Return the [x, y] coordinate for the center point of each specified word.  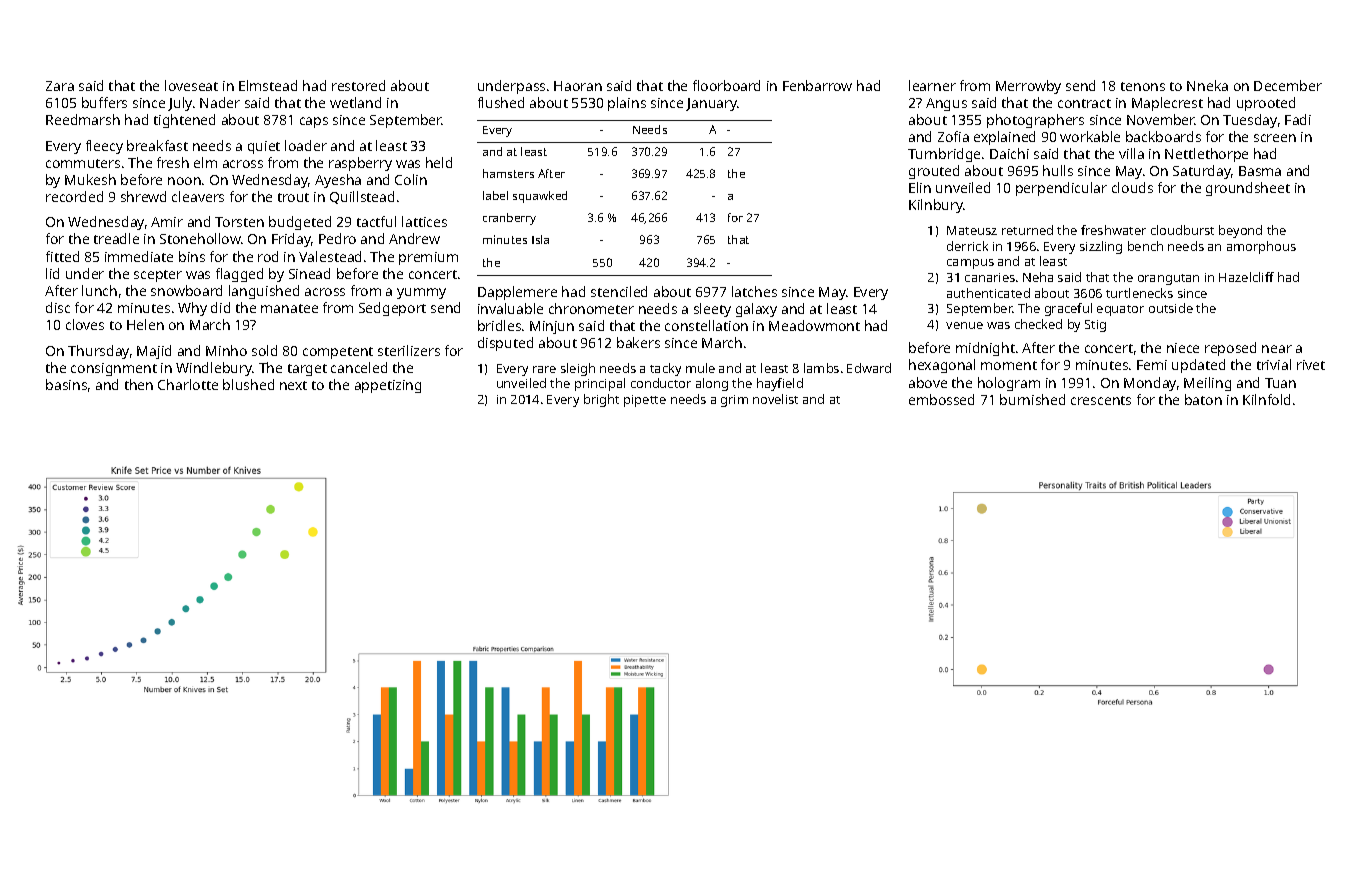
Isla [540, 239]
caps [314, 122]
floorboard [726, 85]
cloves [85, 324]
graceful [1068, 309]
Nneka [1207, 85]
